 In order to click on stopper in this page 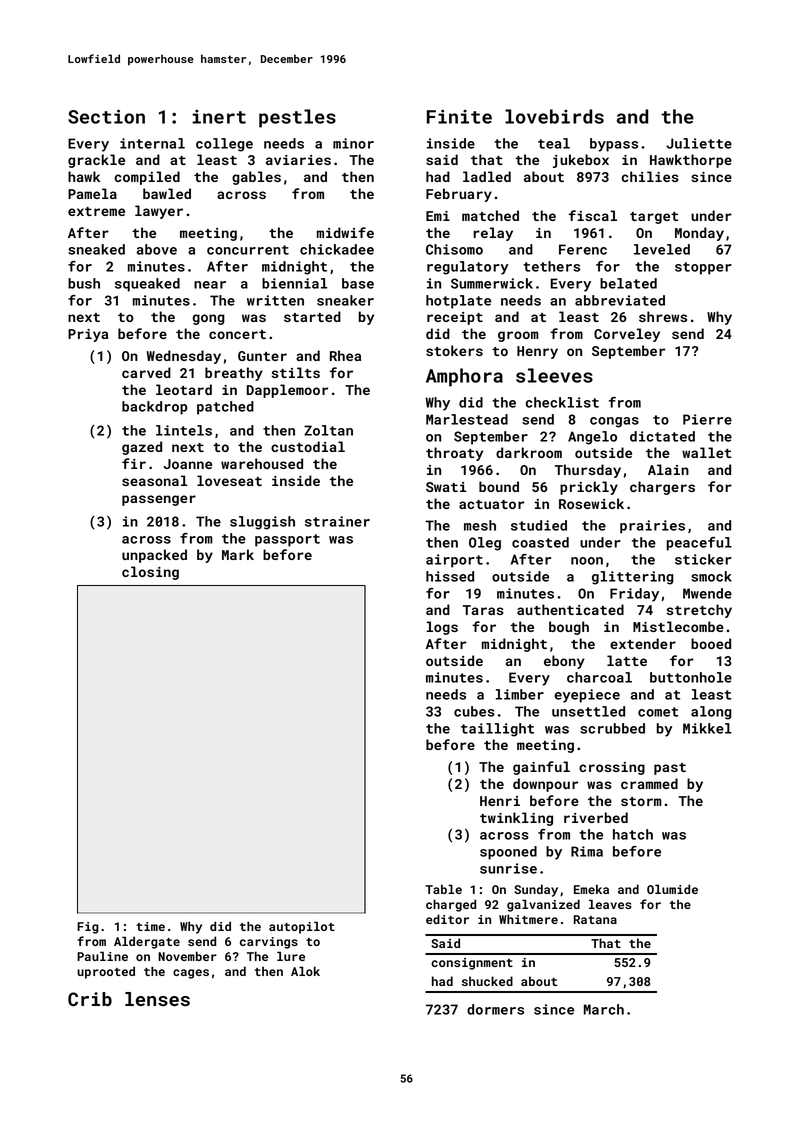, I will do `click(703, 268)`.
